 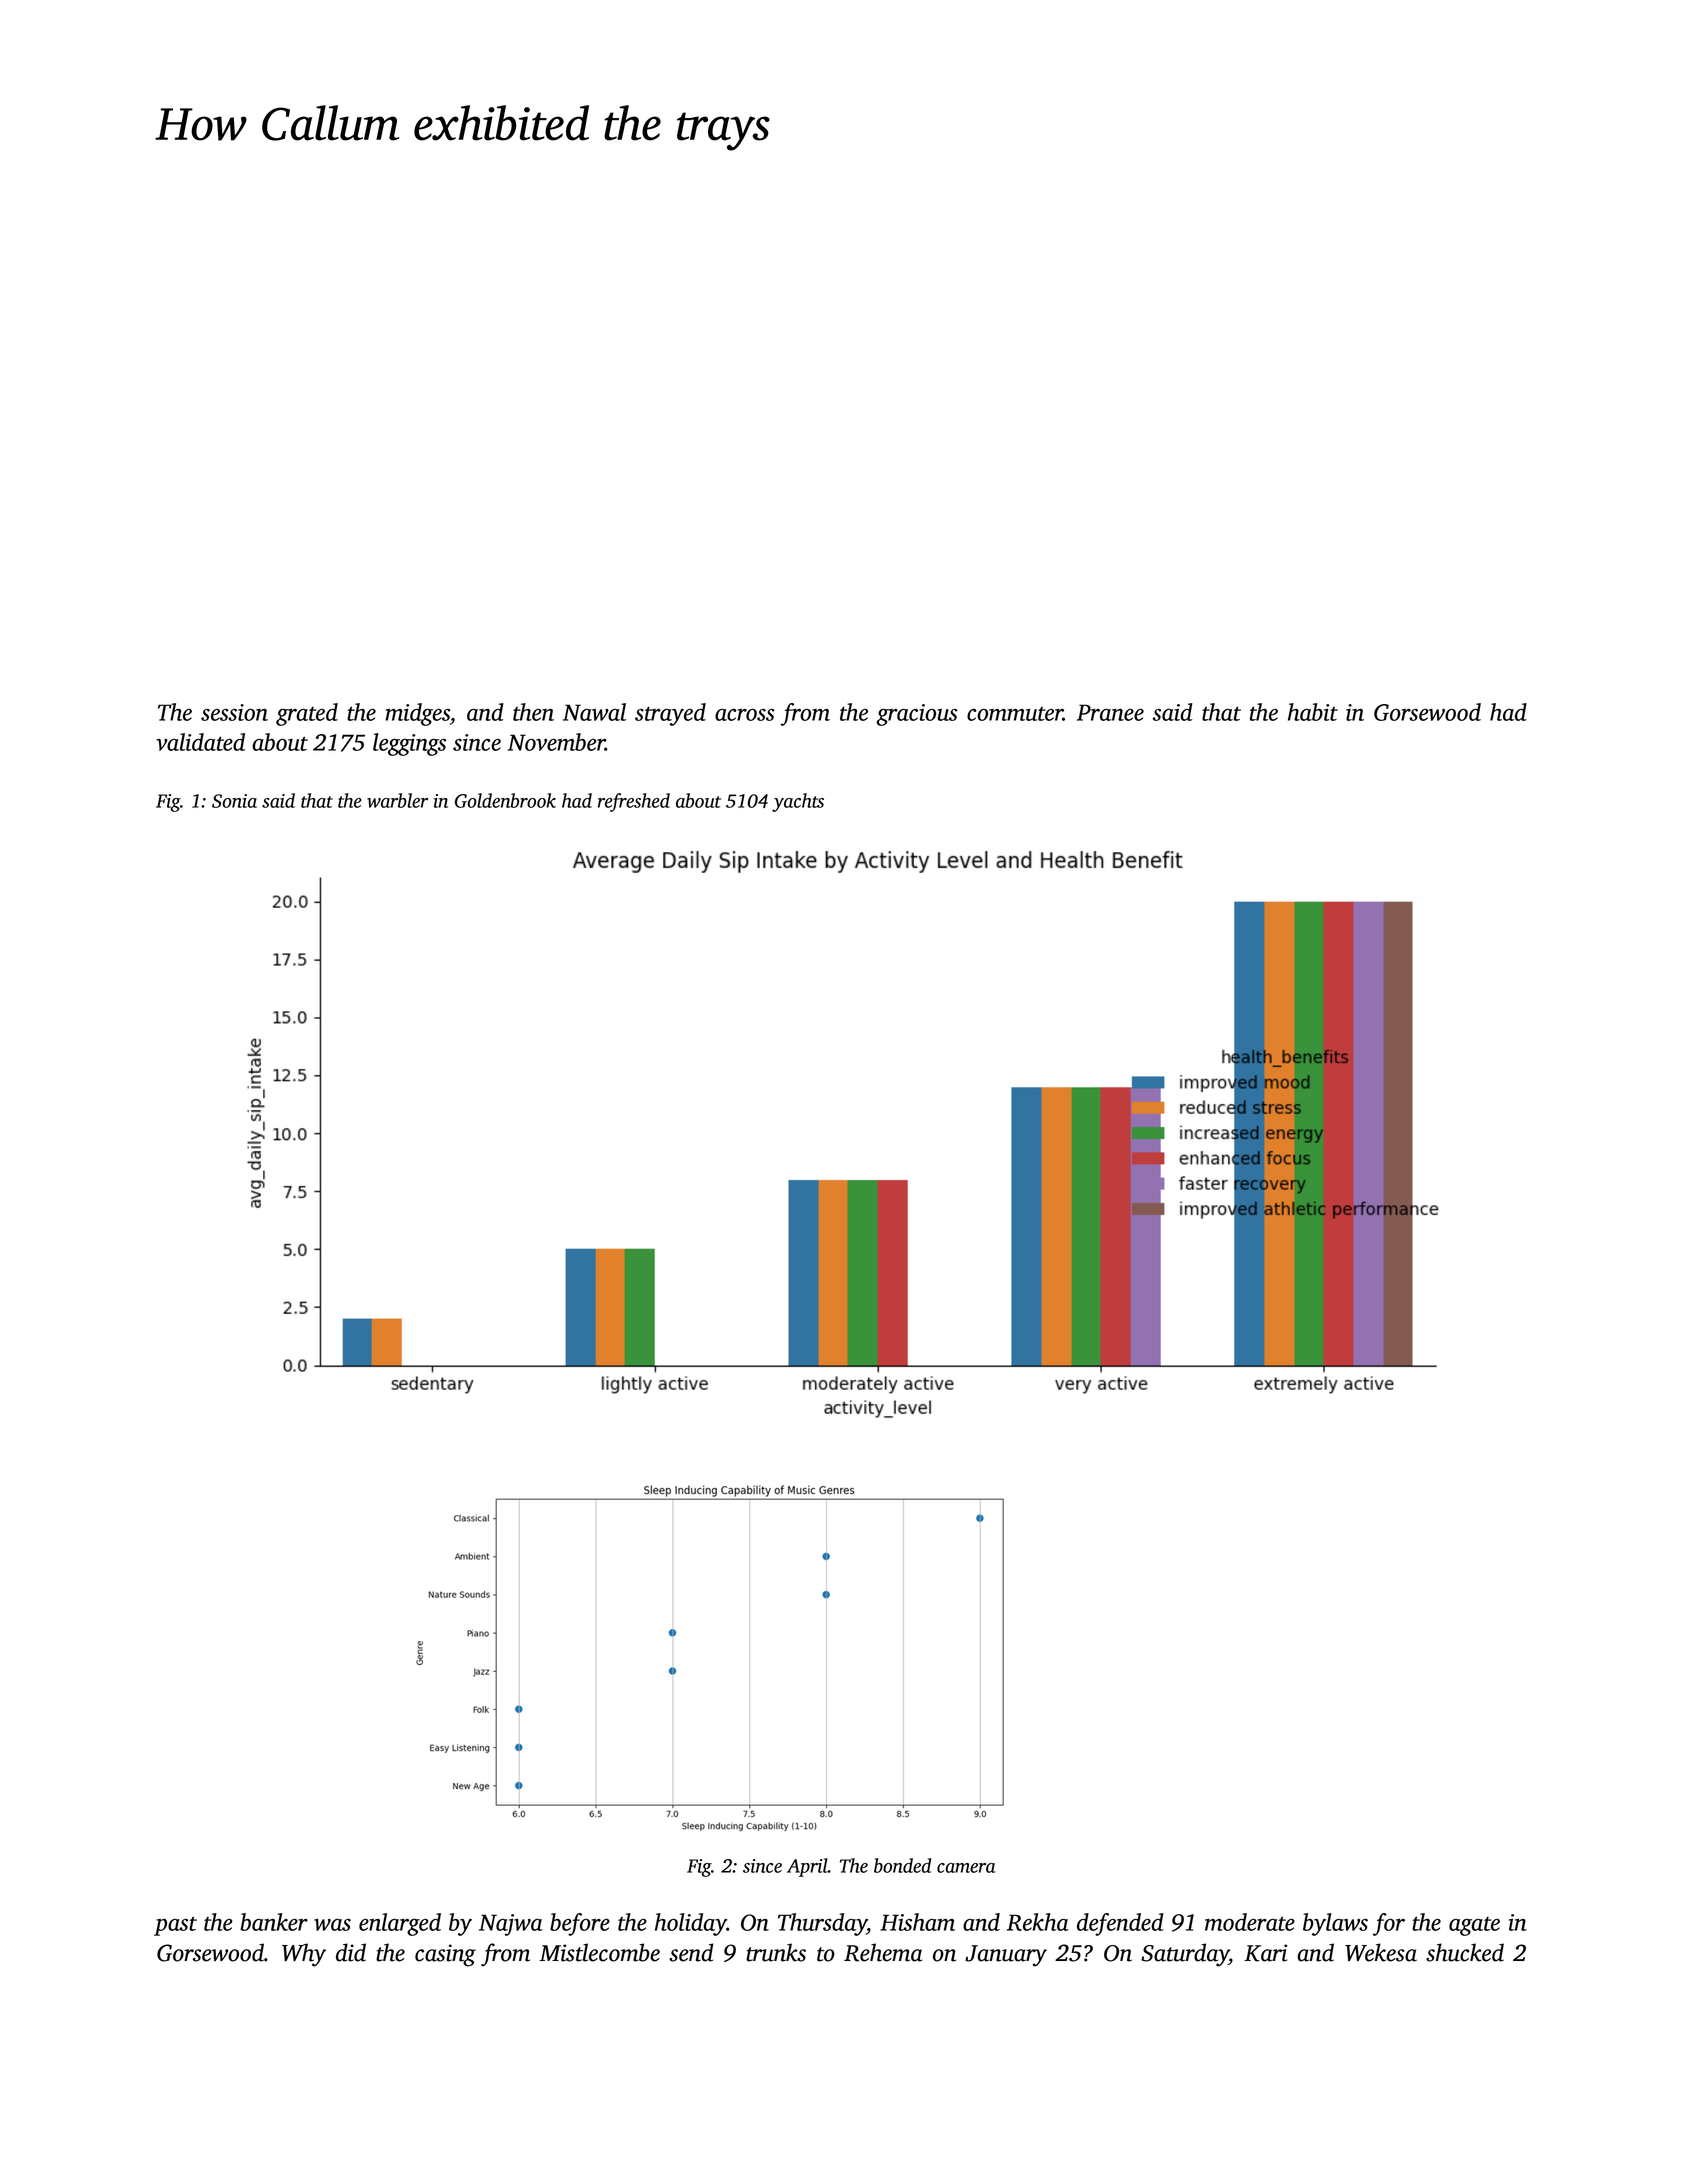 What do you see at coordinates (745, 714) in the image?
I see `across` at bounding box center [745, 714].
